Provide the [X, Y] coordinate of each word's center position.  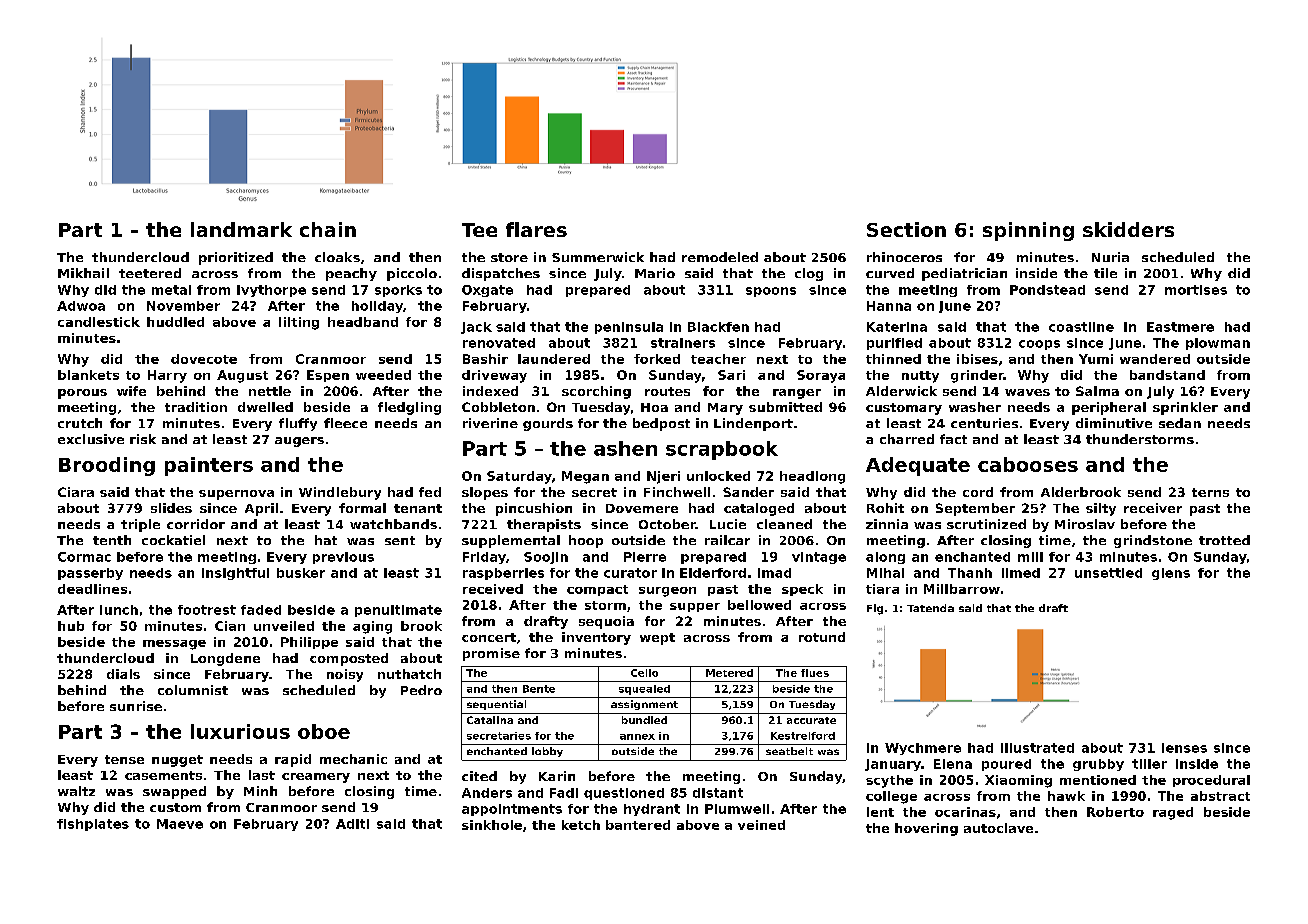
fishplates [93, 825]
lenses [1184, 748]
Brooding [107, 466]
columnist [193, 690]
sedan [1180, 423]
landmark [241, 229]
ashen [625, 448]
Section [906, 229]
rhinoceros [904, 257]
